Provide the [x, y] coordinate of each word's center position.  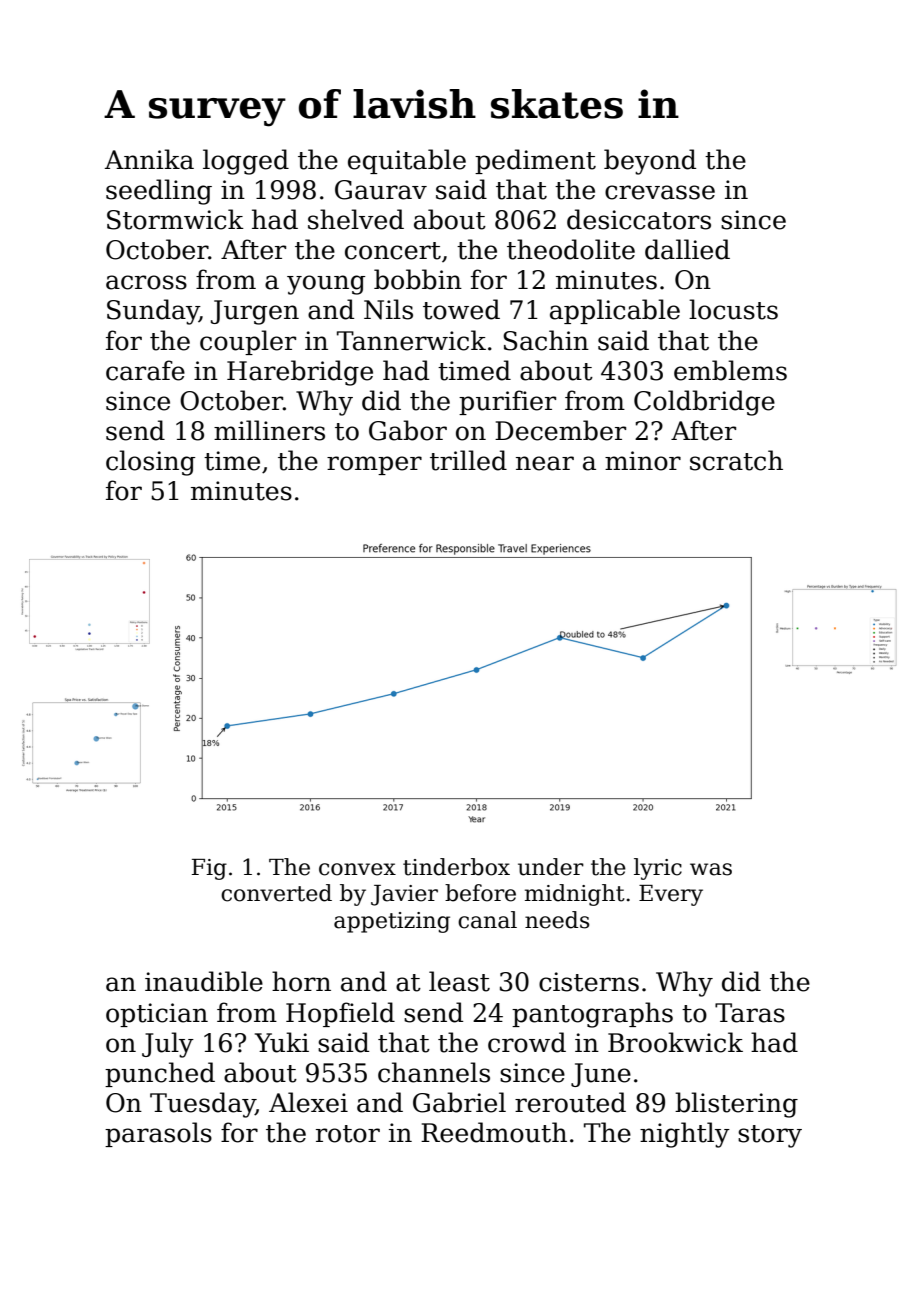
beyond [650, 162]
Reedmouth [494, 1132]
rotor [348, 1134]
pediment [535, 161]
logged [246, 162]
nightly [685, 1135]
